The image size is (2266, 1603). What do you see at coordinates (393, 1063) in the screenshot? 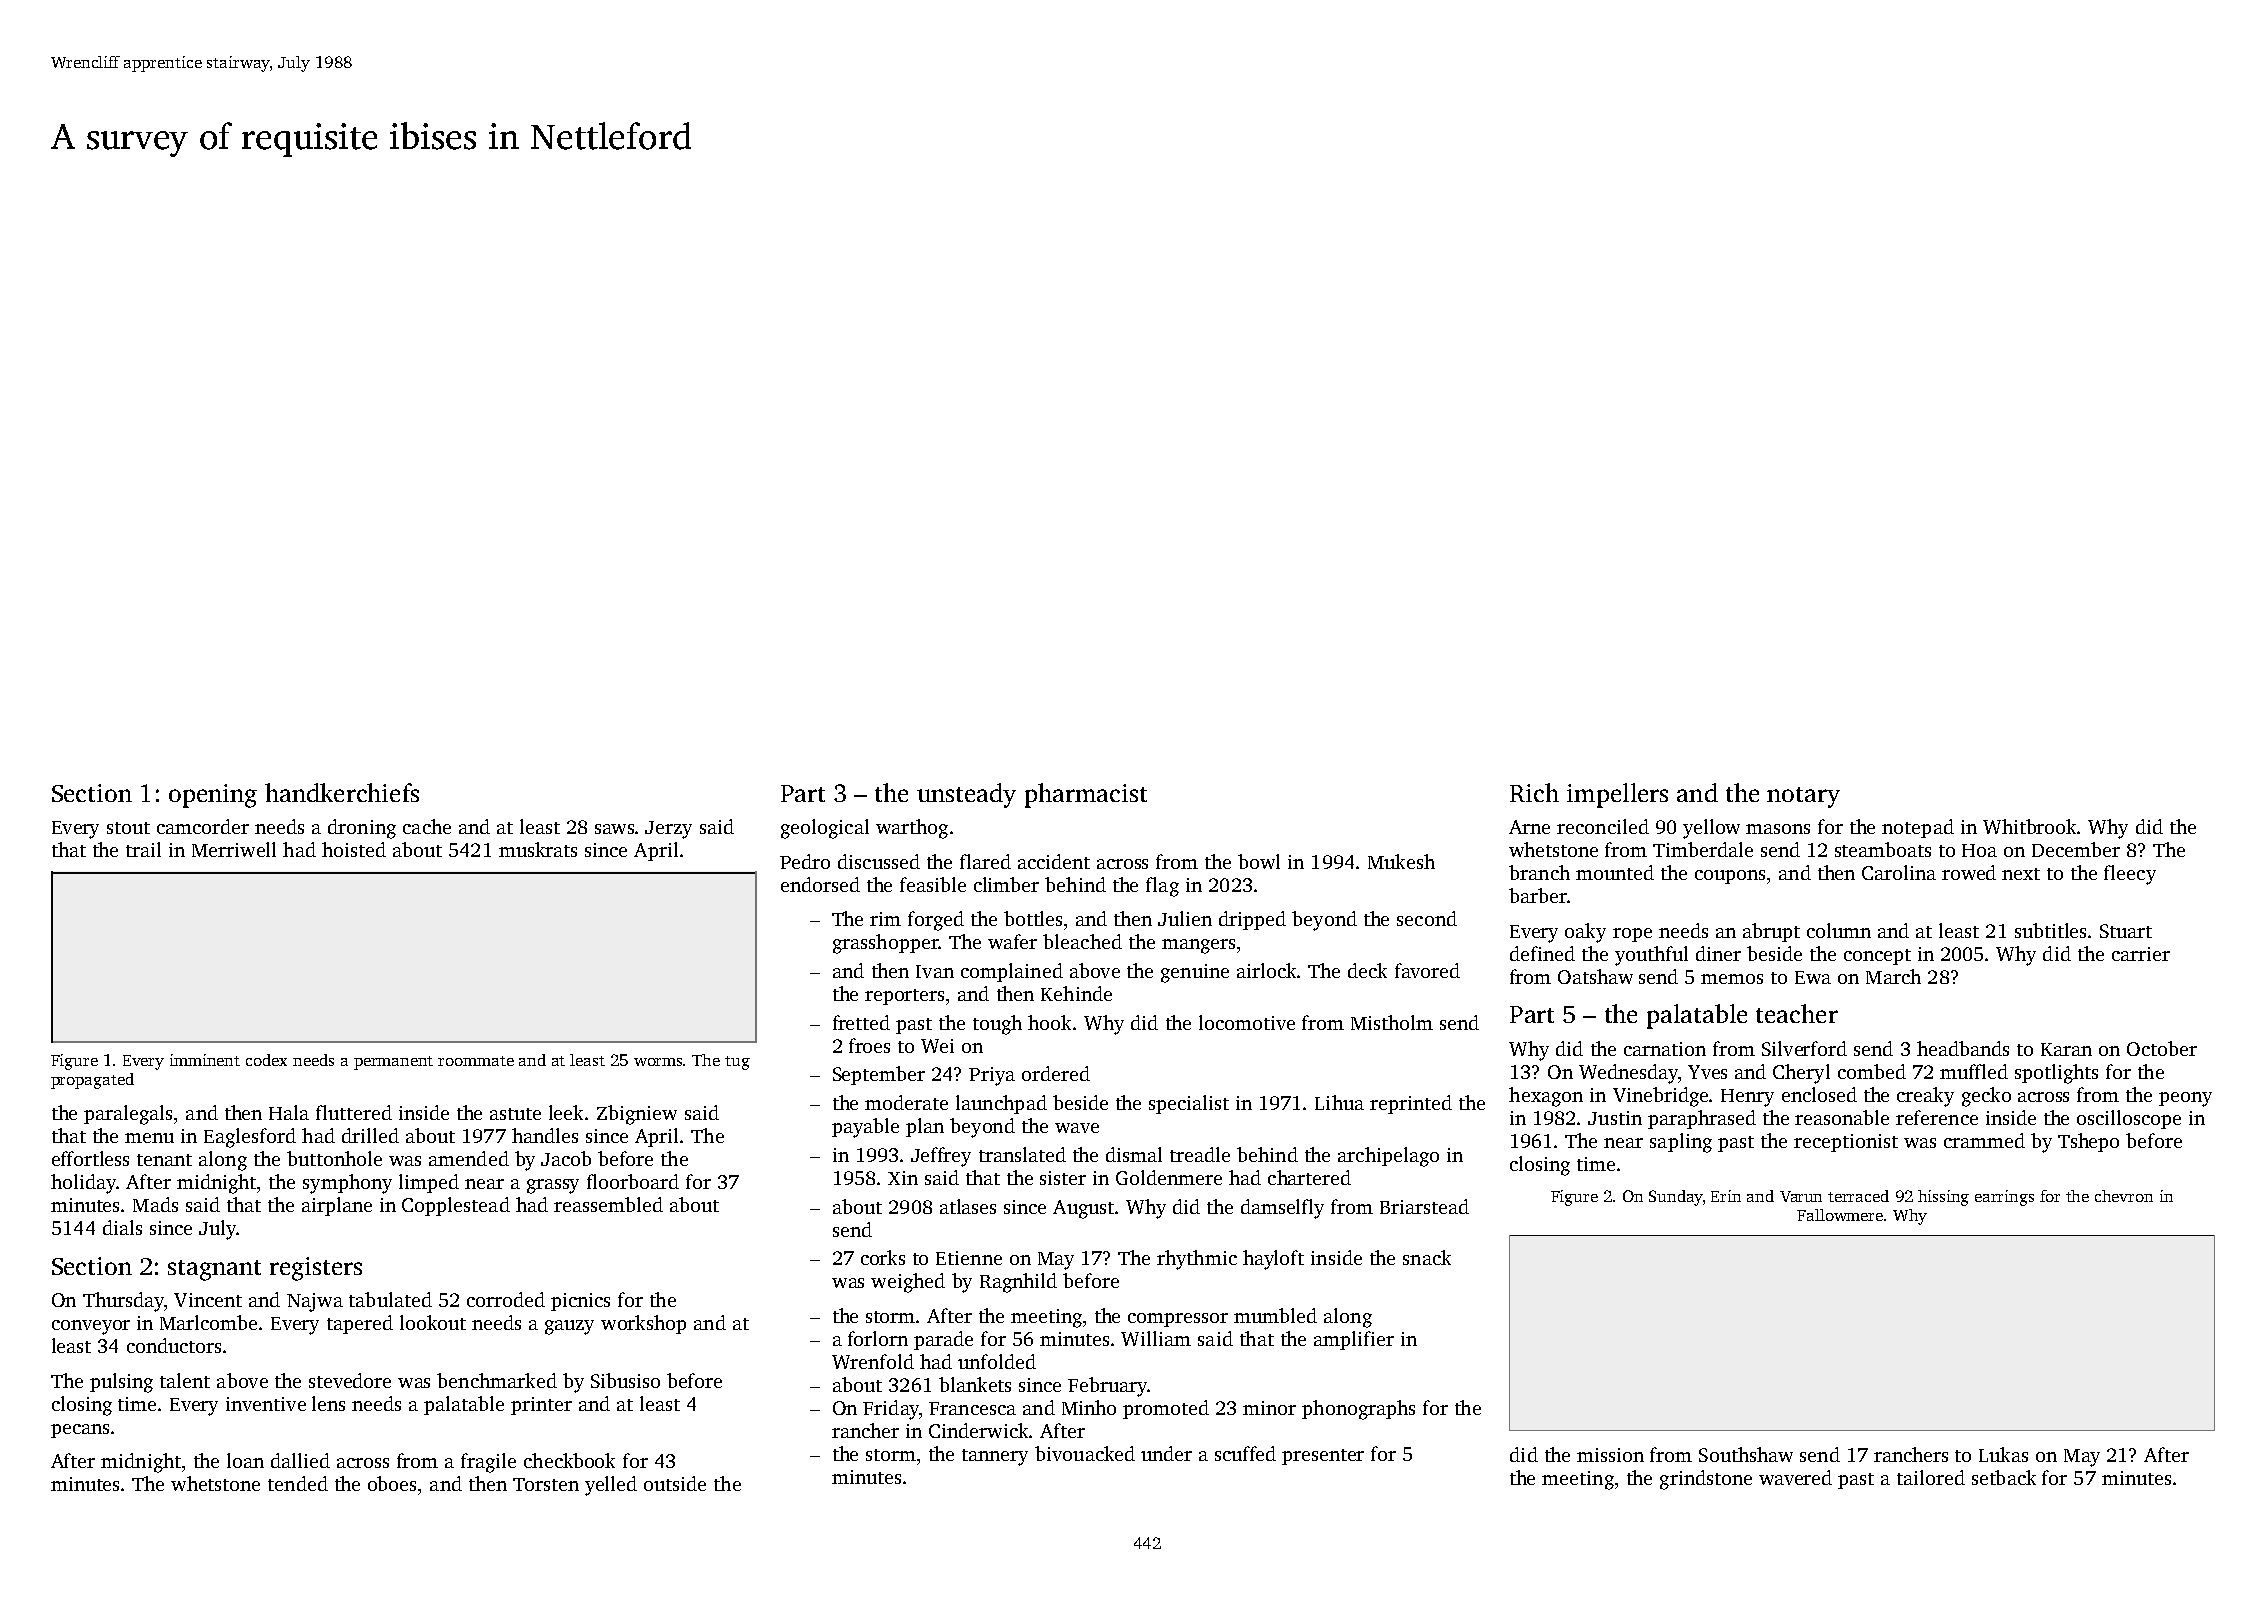
I see `permanent` at bounding box center [393, 1063].
